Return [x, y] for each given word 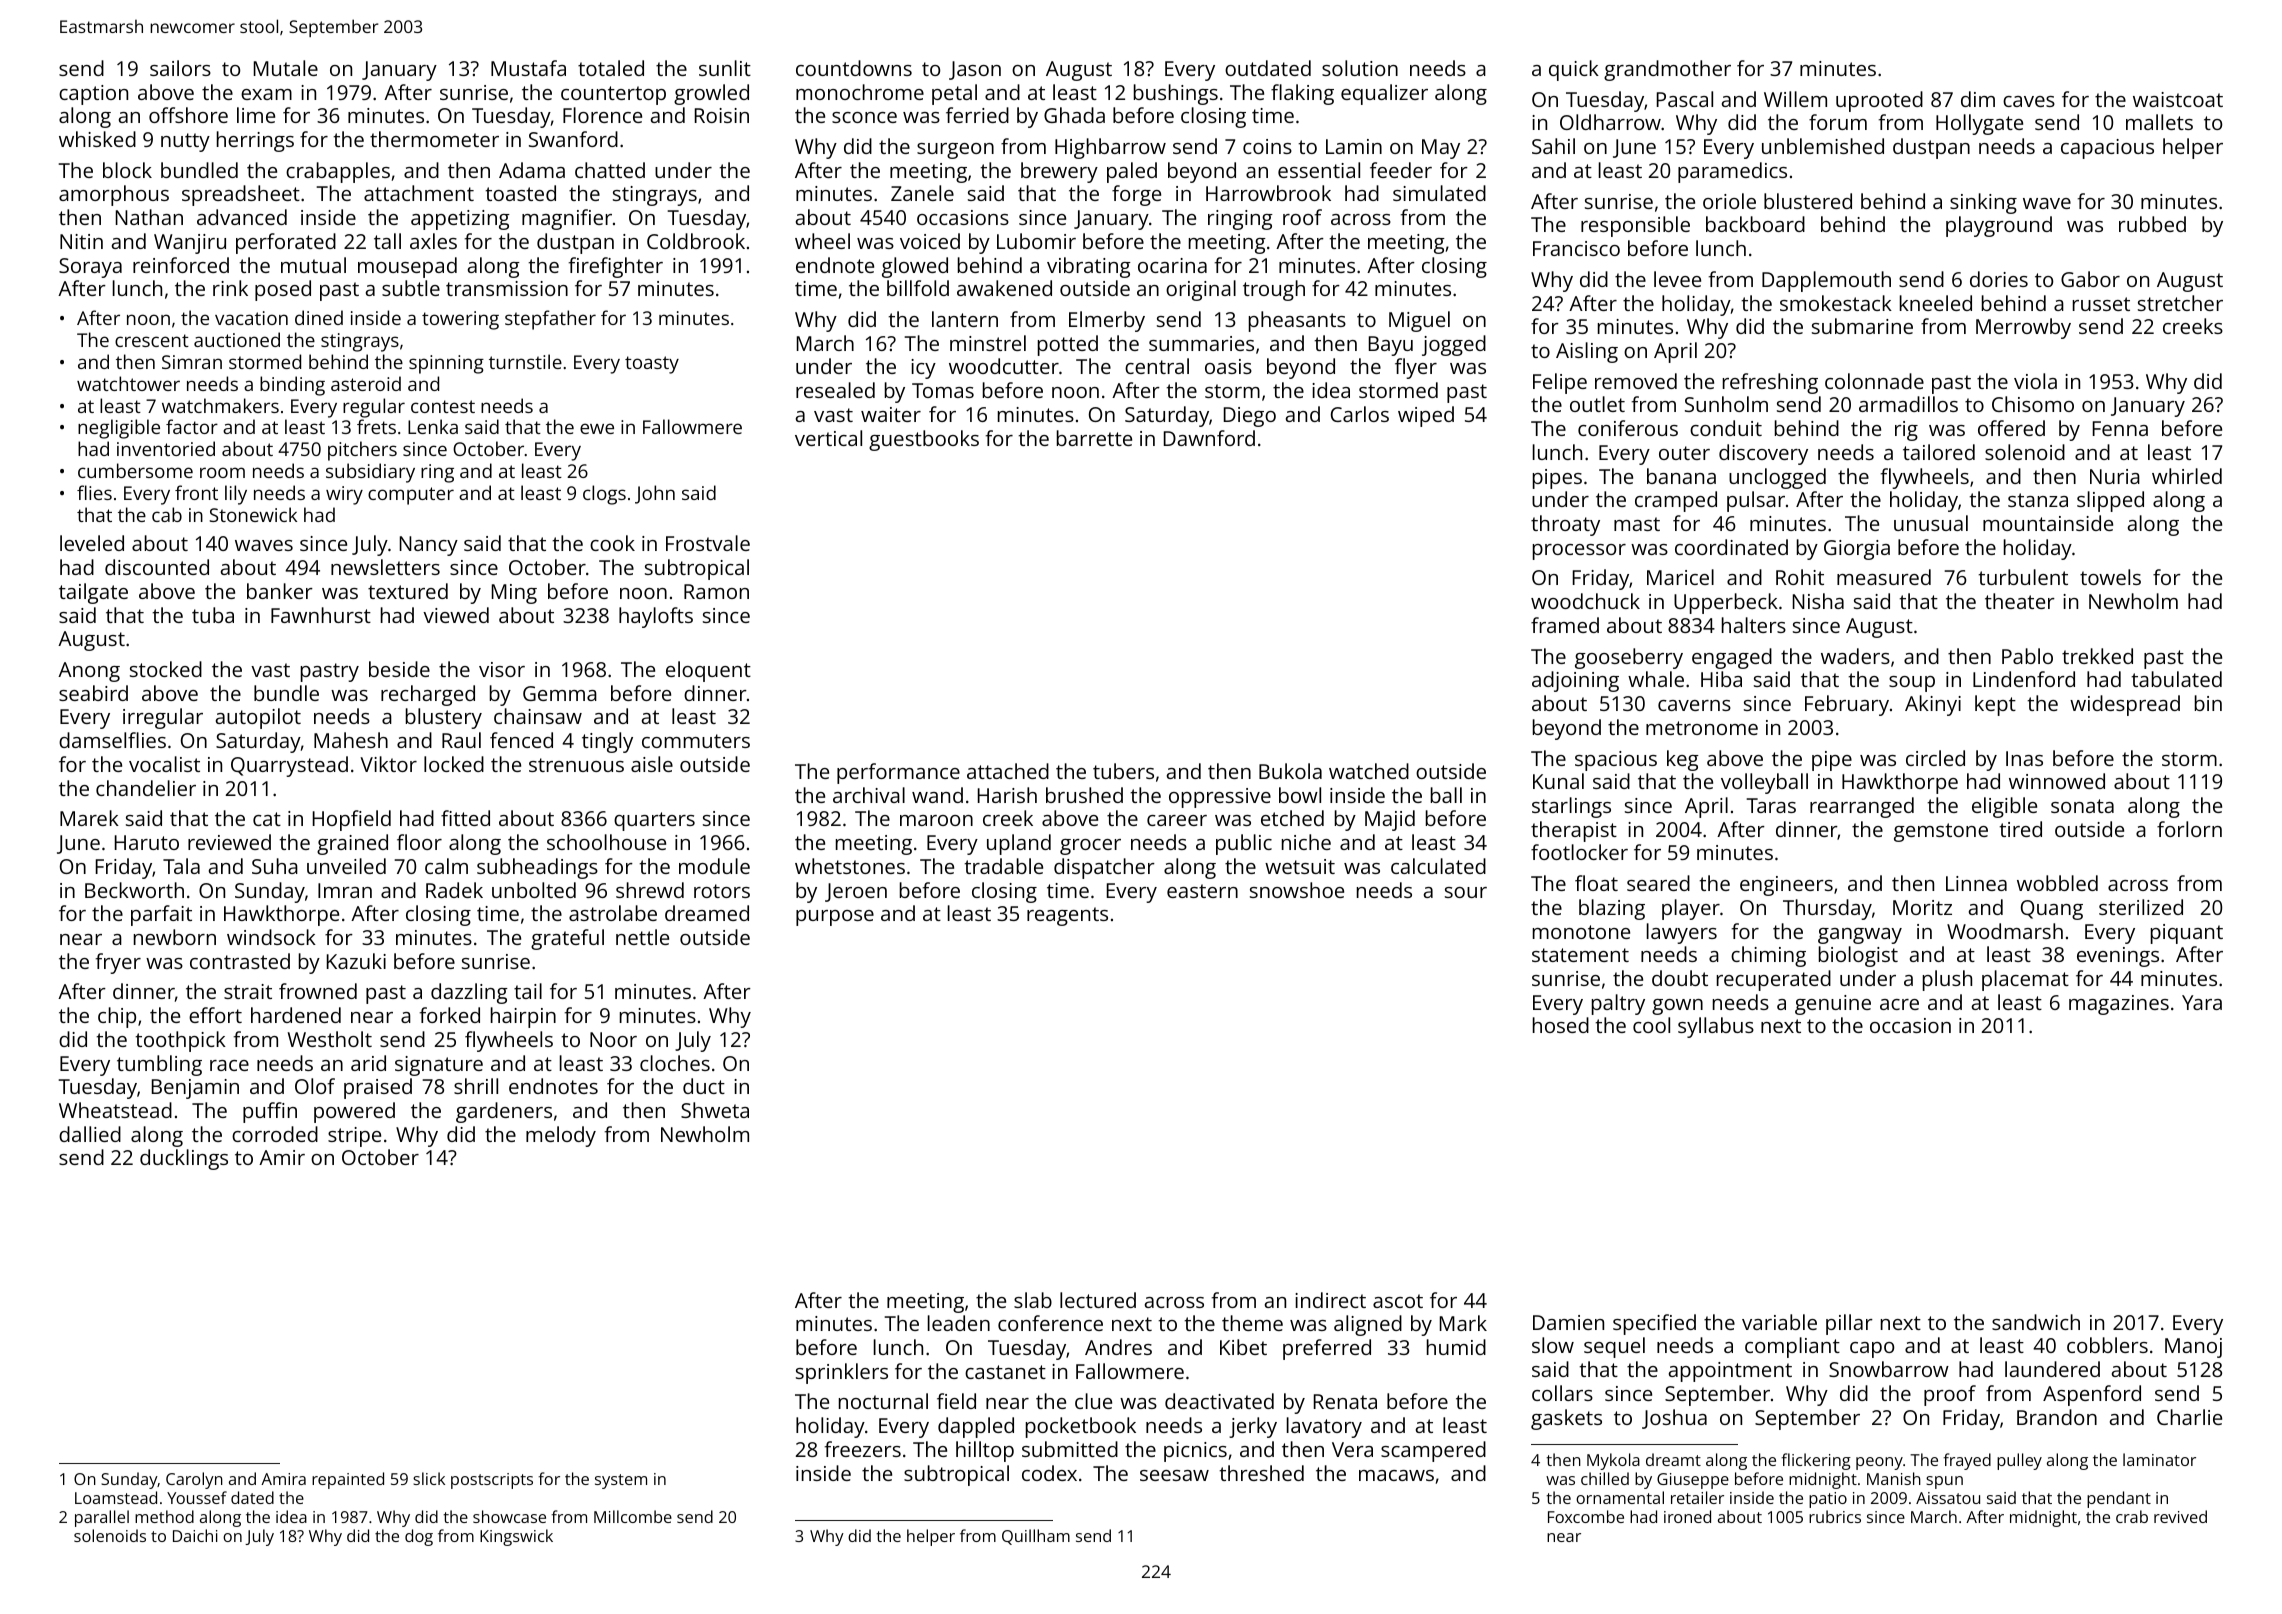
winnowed [2057, 781]
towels [2110, 577]
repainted [348, 1480]
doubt [1680, 978]
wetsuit [1300, 866]
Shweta [715, 1110]
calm [446, 866]
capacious [2107, 149]
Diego [1250, 417]
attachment [419, 193]
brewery [1059, 172]
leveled [92, 543]
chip [117, 1017]
